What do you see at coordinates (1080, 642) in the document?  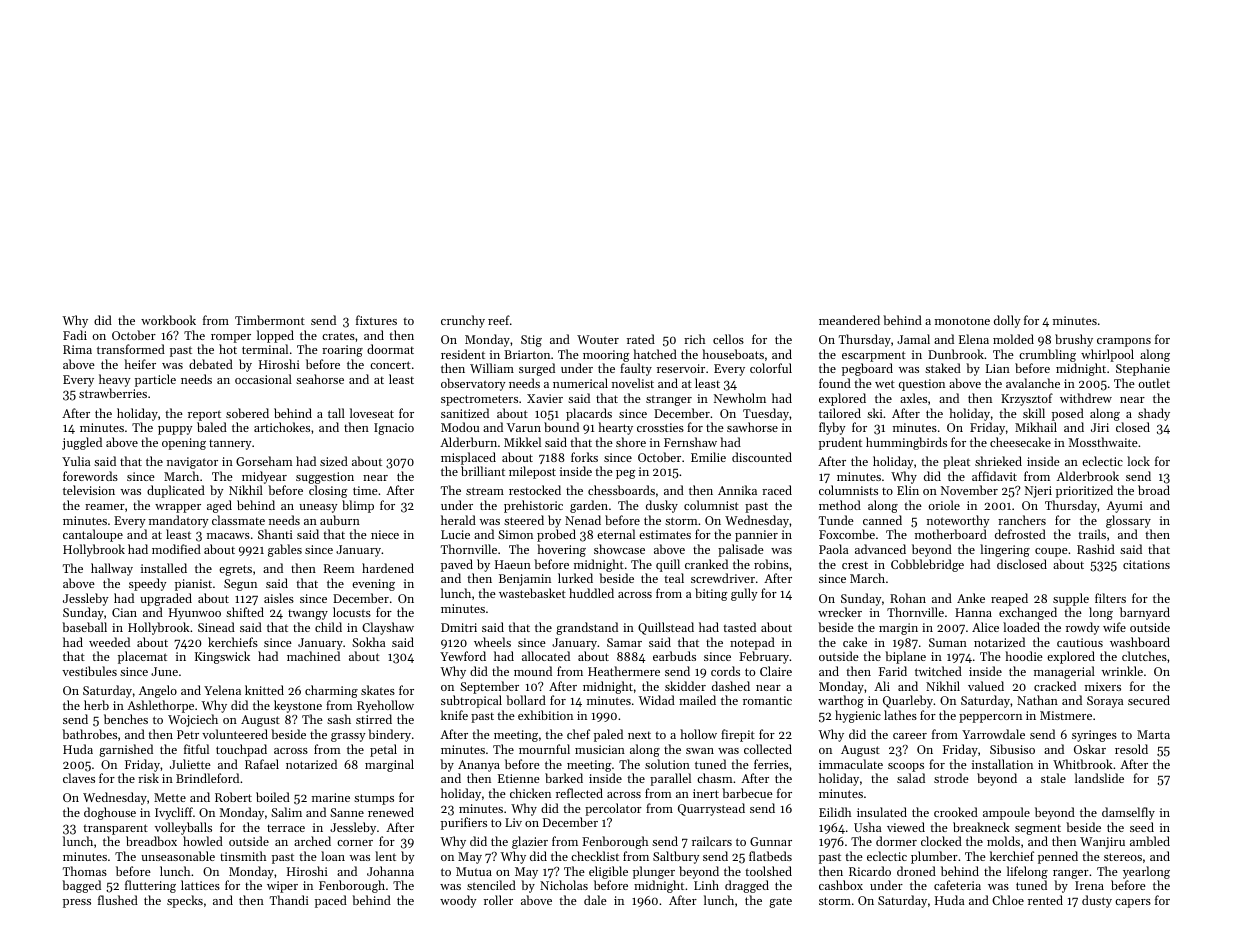 I see `cautious` at bounding box center [1080, 642].
